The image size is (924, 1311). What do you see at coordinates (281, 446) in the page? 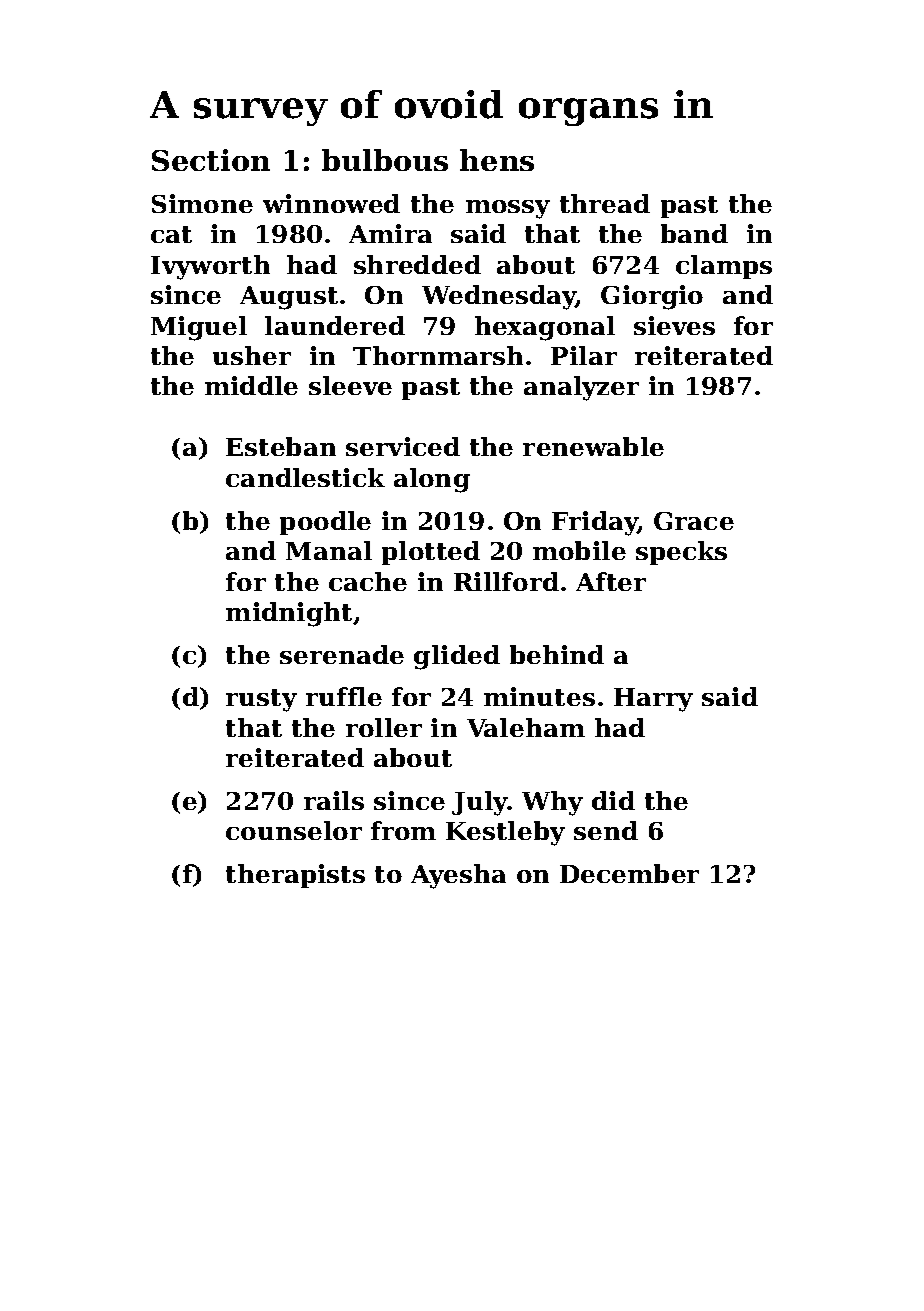
I see `Esteban` at bounding box center [281, 446].
